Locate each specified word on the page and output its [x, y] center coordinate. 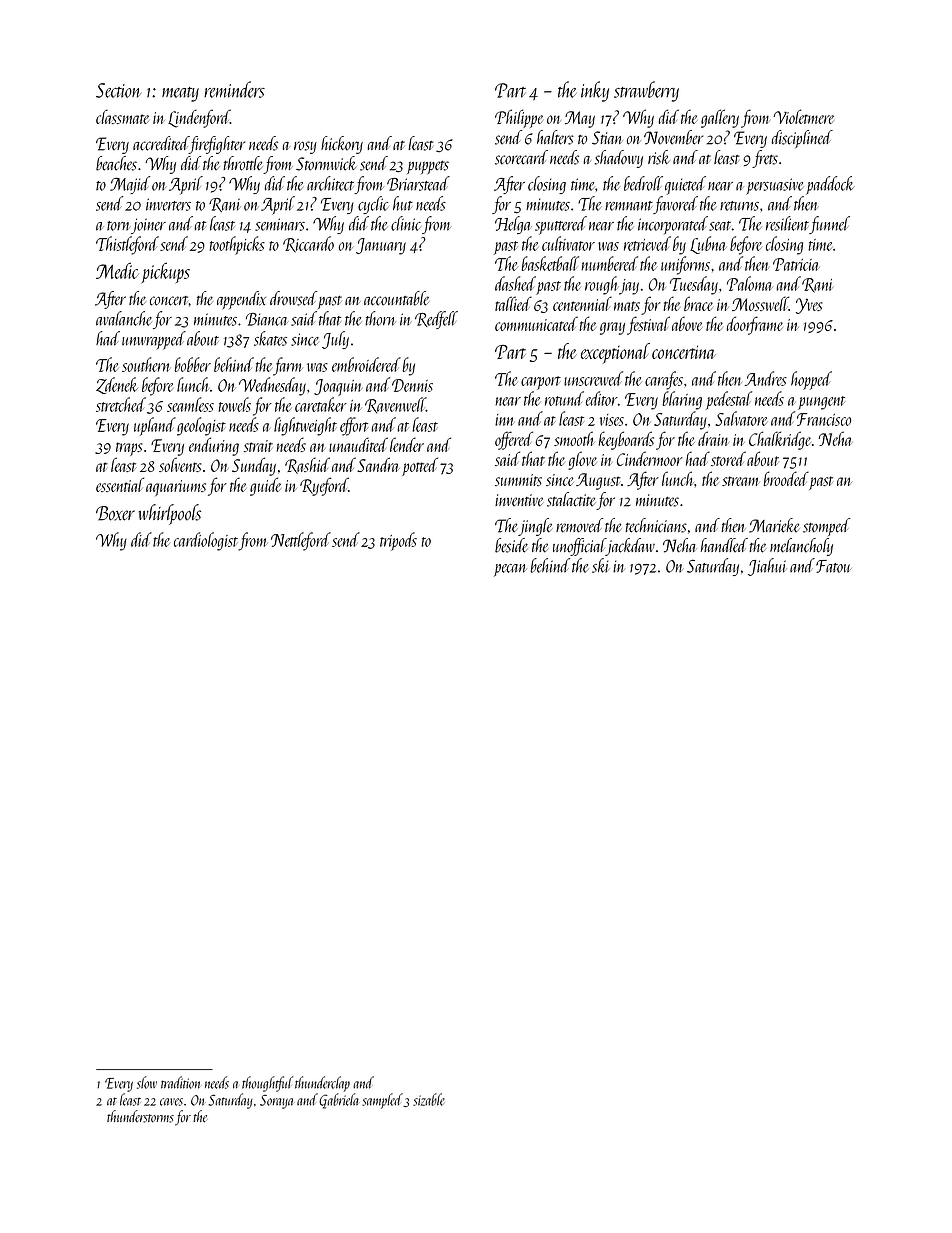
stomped [826, 527]
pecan [510, 570]
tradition [180, 1082]
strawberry [646, 91]
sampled [382, 1101]
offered [514, 440]
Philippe [519, 118]
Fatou [834, 566]
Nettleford [301, 541]
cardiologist [206, 541]
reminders [234, 89]
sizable [429, 1099]
